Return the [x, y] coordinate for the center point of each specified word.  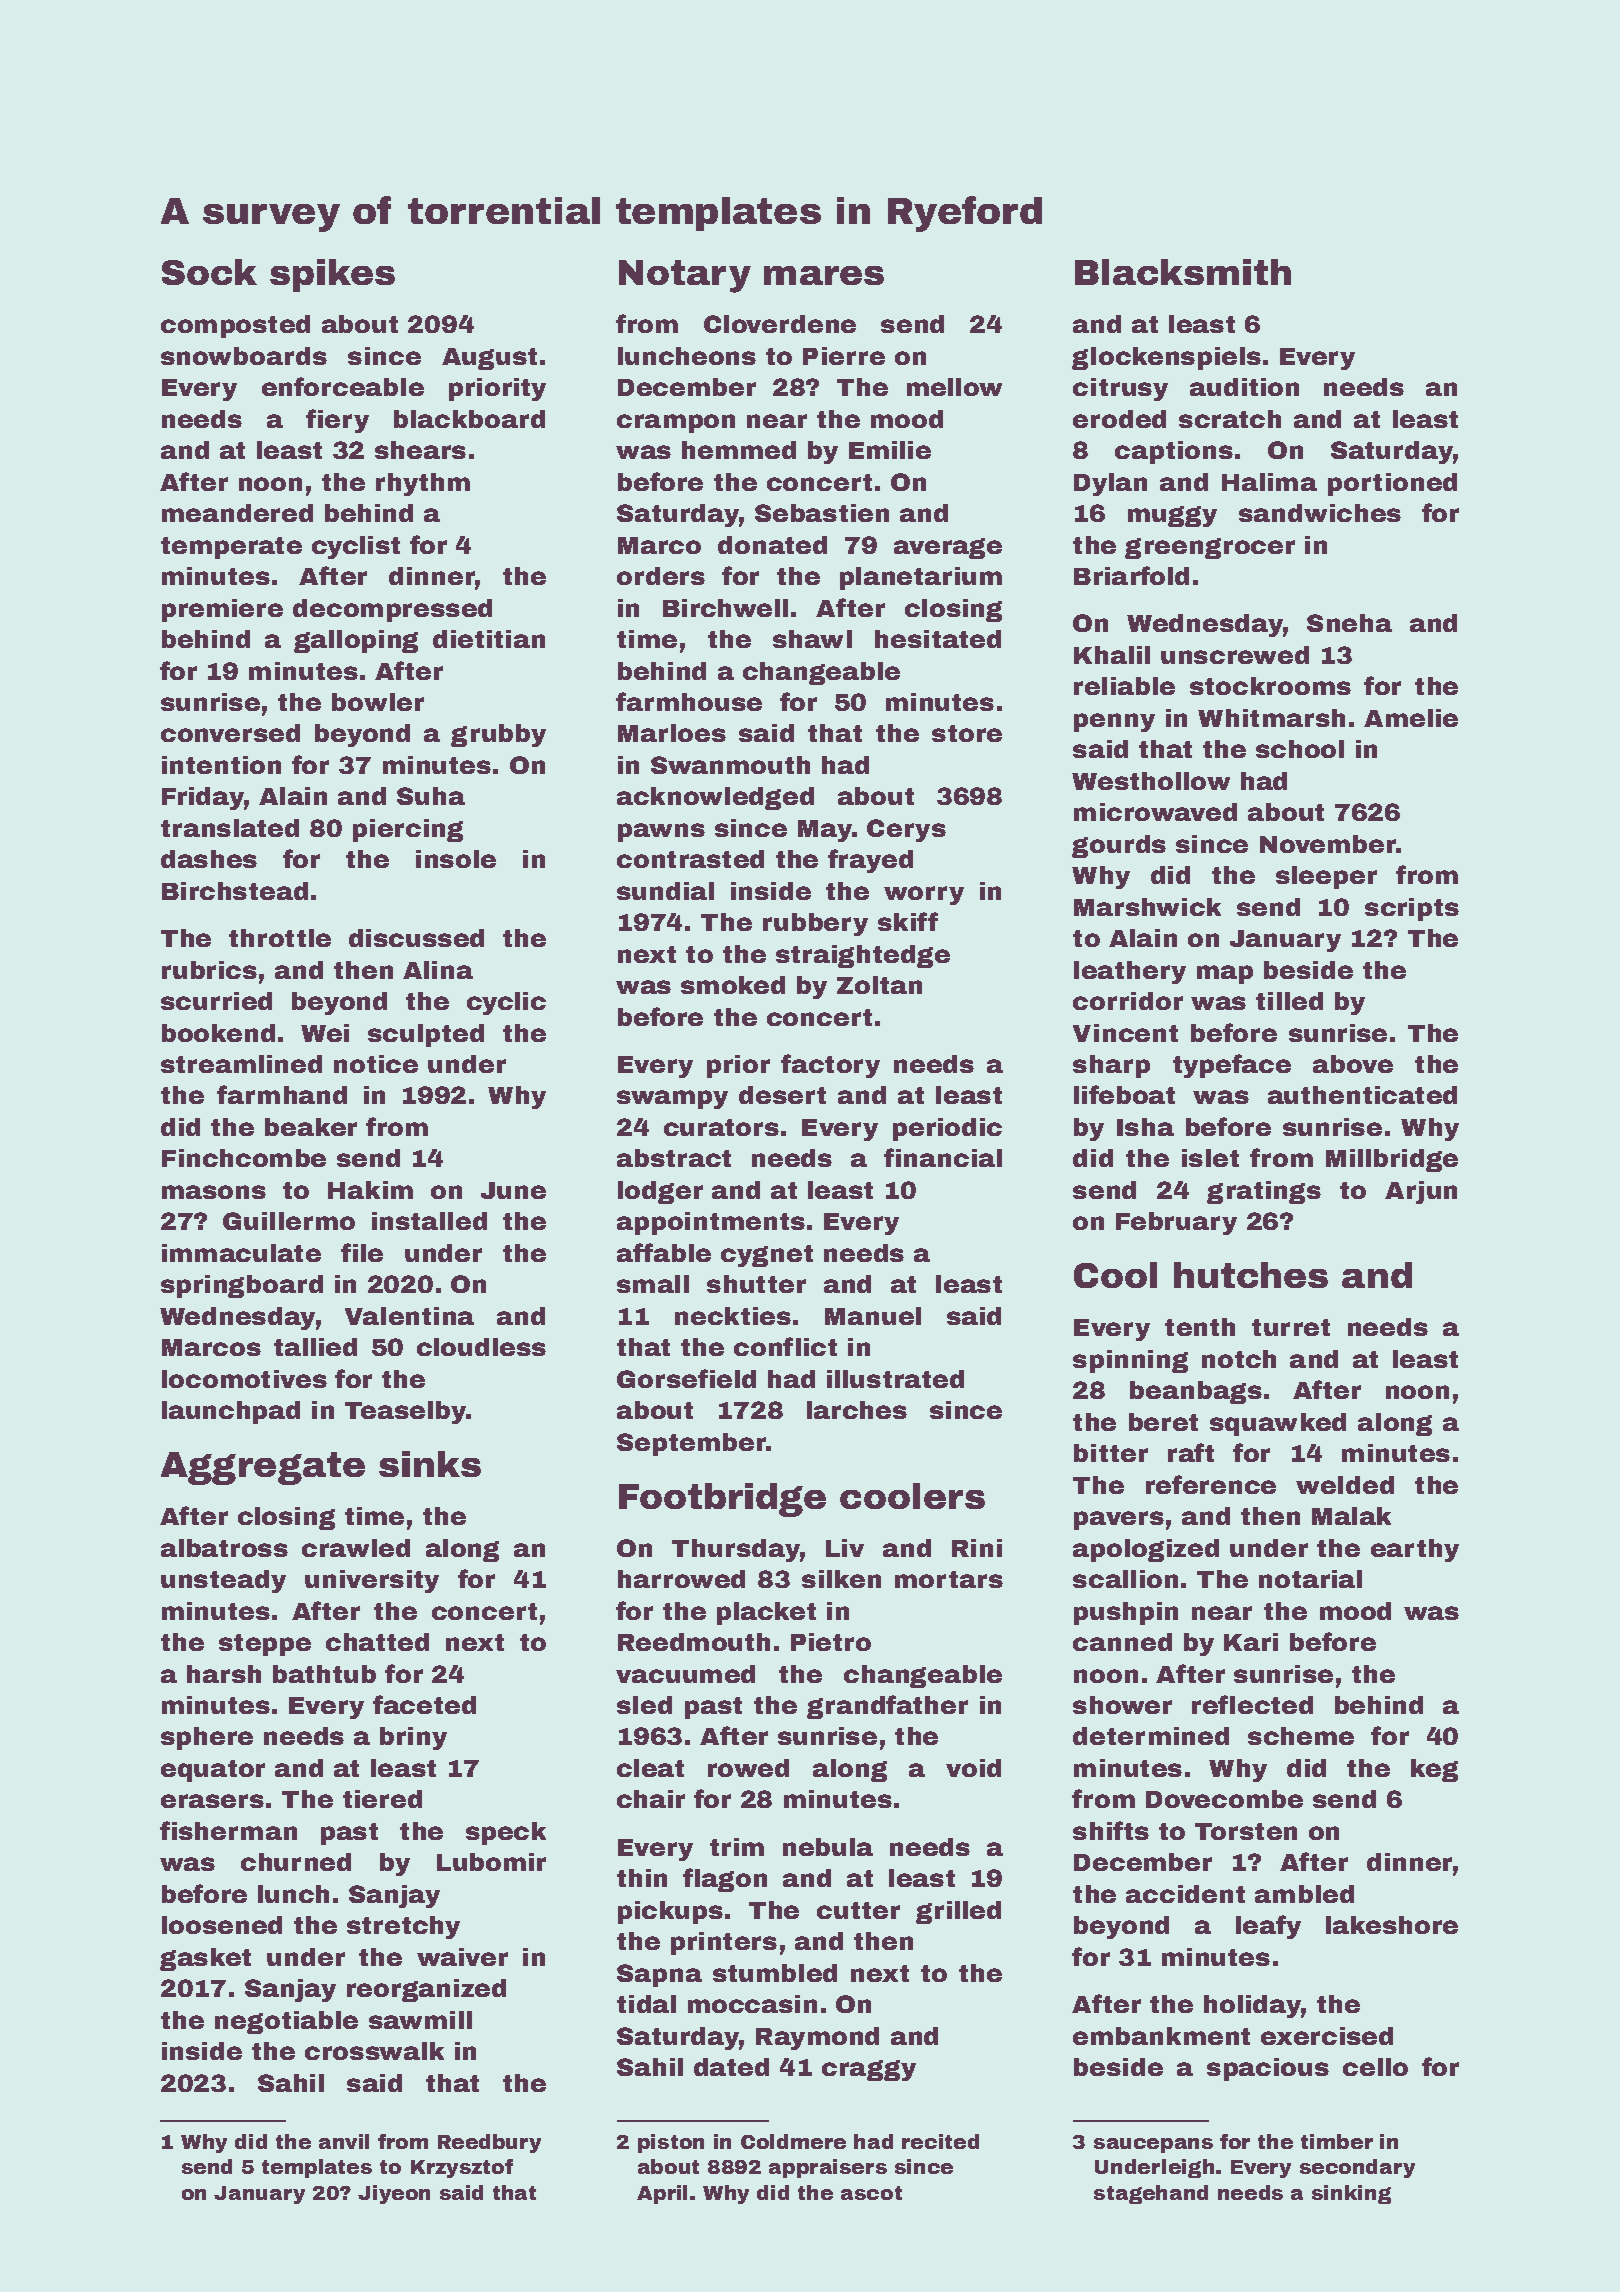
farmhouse [689, 701]
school [1300, 749]
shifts [1111, 1830]
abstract [674, 1158]
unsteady [223, 1581]
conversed [230, 733]
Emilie [890, 450]
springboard [242, 1286]
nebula [828, 1847]
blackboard [469, 419]
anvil [344, 2141]
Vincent [1125, 1033]
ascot [871, 2193]
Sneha [1349, 623]
